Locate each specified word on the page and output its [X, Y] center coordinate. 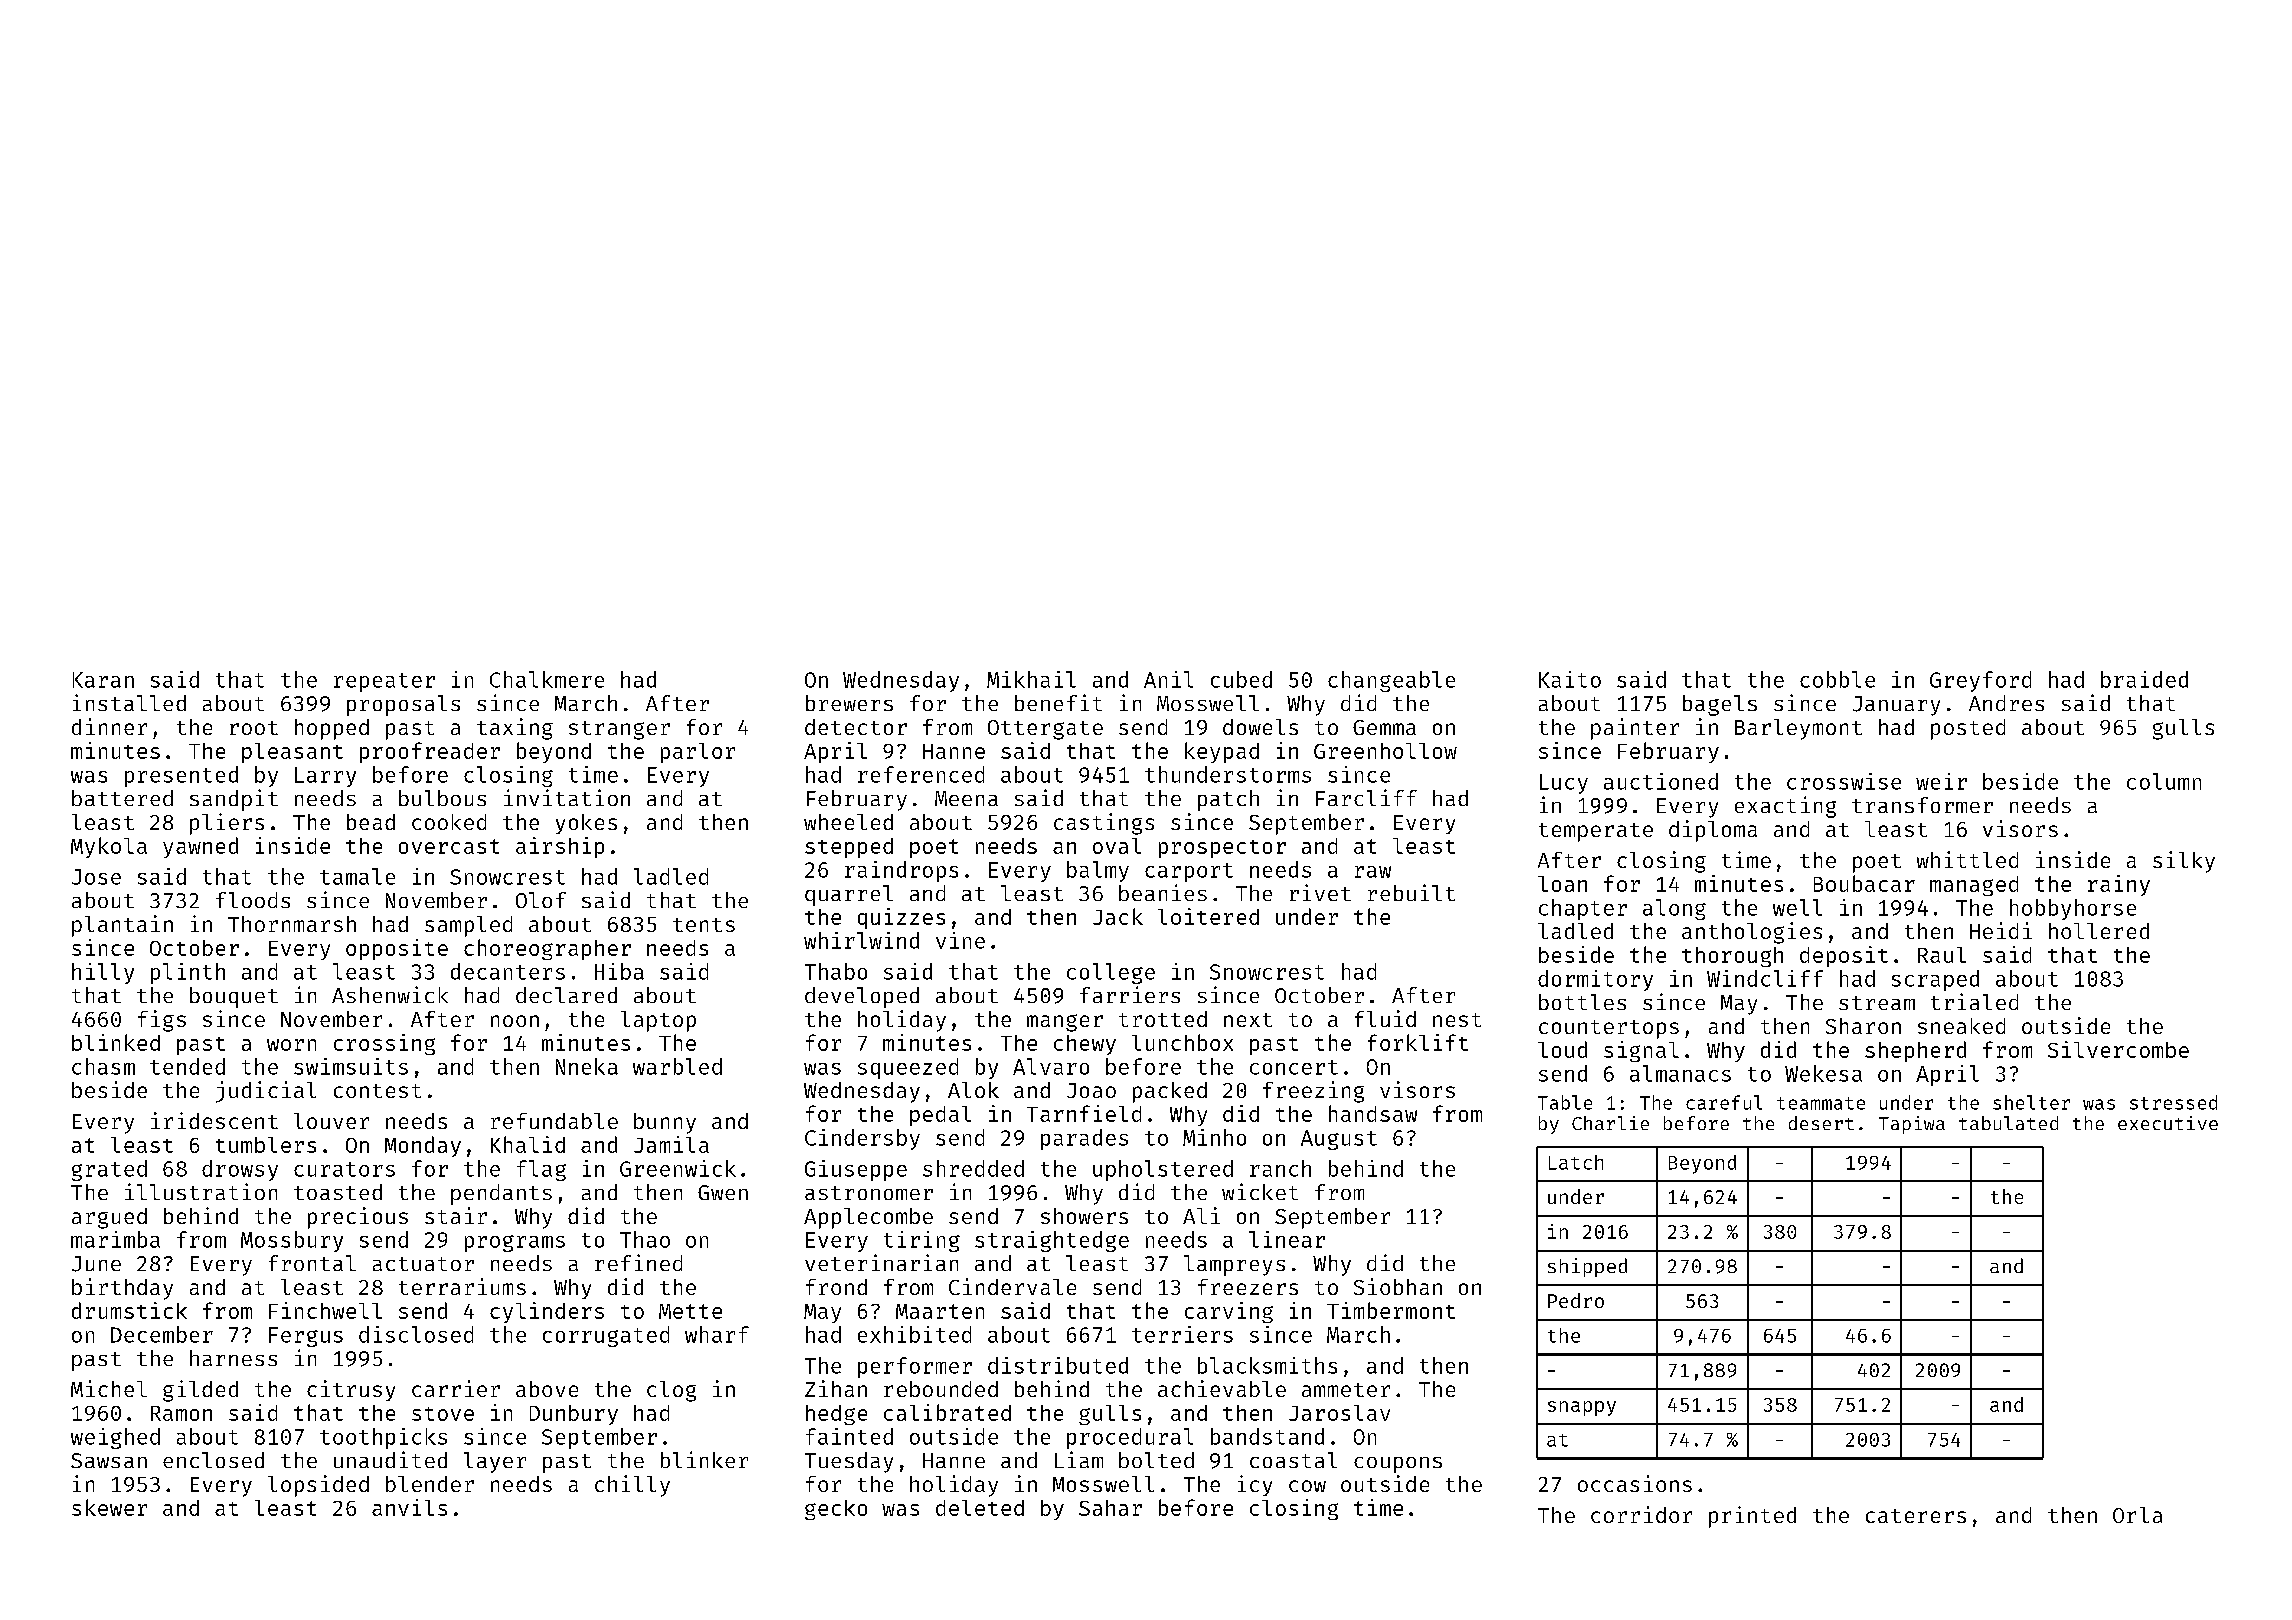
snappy [1582, 1408]
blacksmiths [1267, 1365]
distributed [1058, 1365]
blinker [704, 1459]
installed [129, 702]
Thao [645, 1239]
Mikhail [1031, 679]
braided [2144, 679]
